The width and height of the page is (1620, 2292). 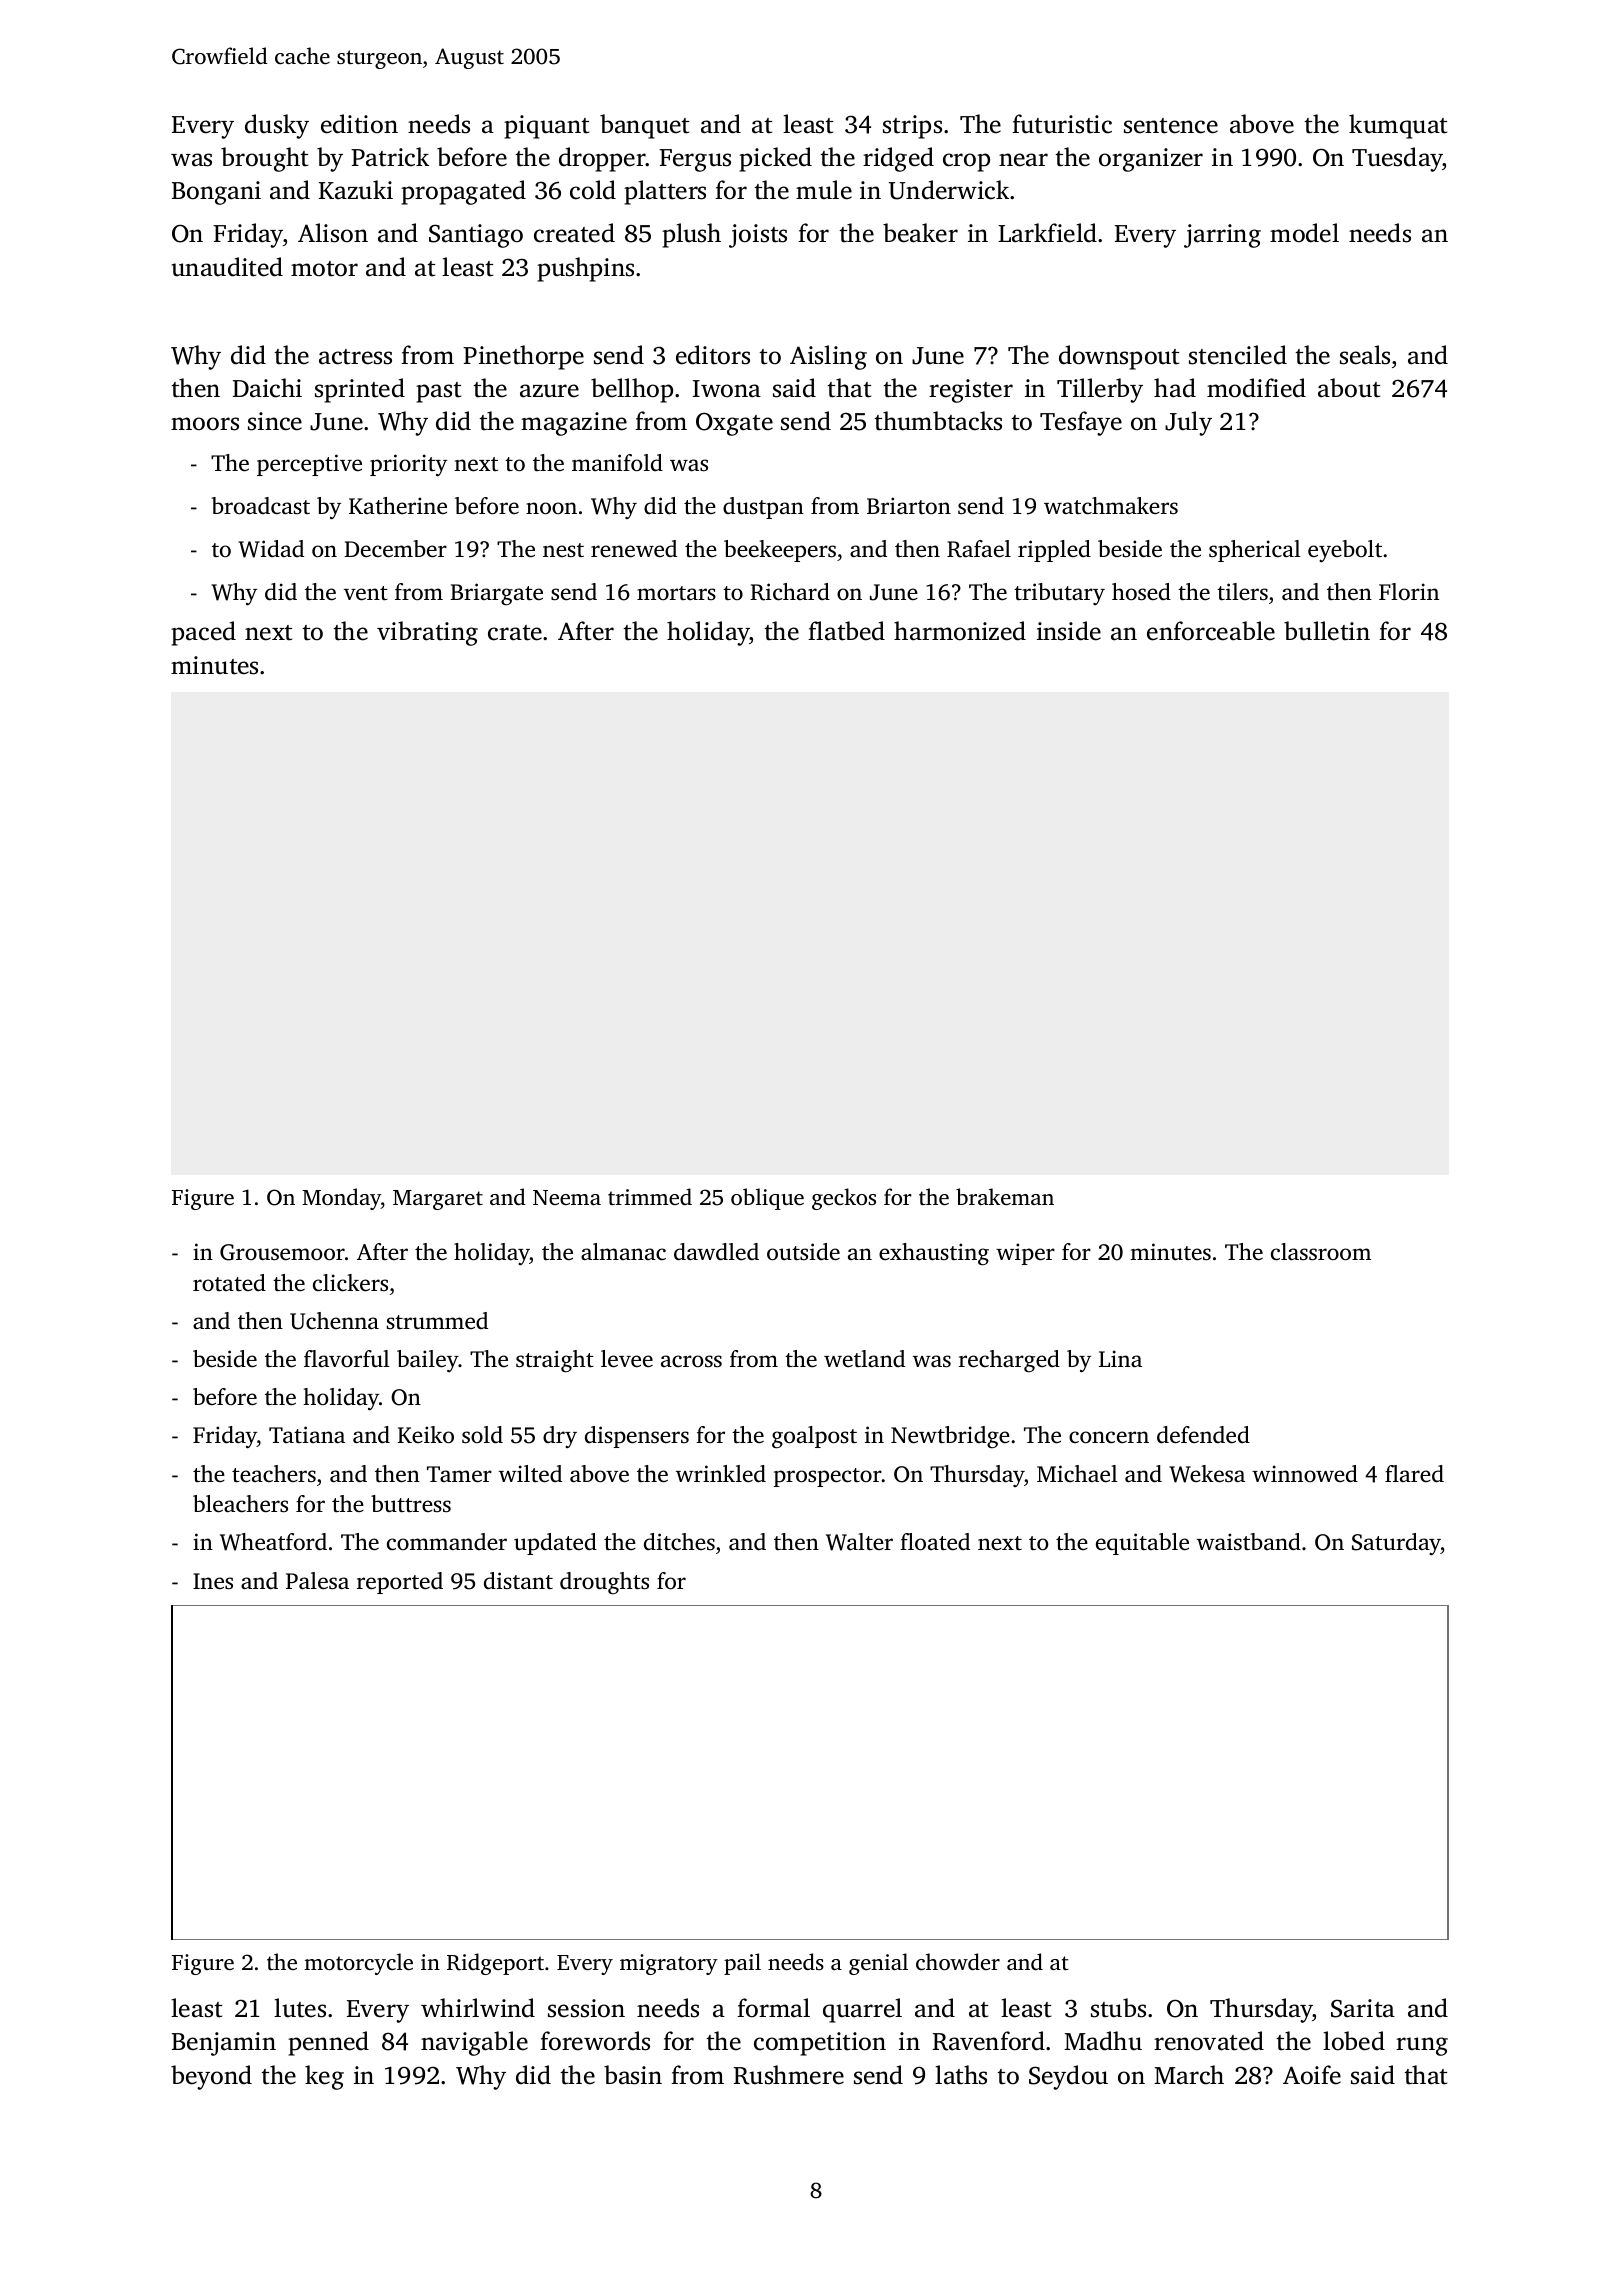 What do you see at coordinates (1211, 631) in the page?
I see `enforceable` at bounding box center [1211, 631].
